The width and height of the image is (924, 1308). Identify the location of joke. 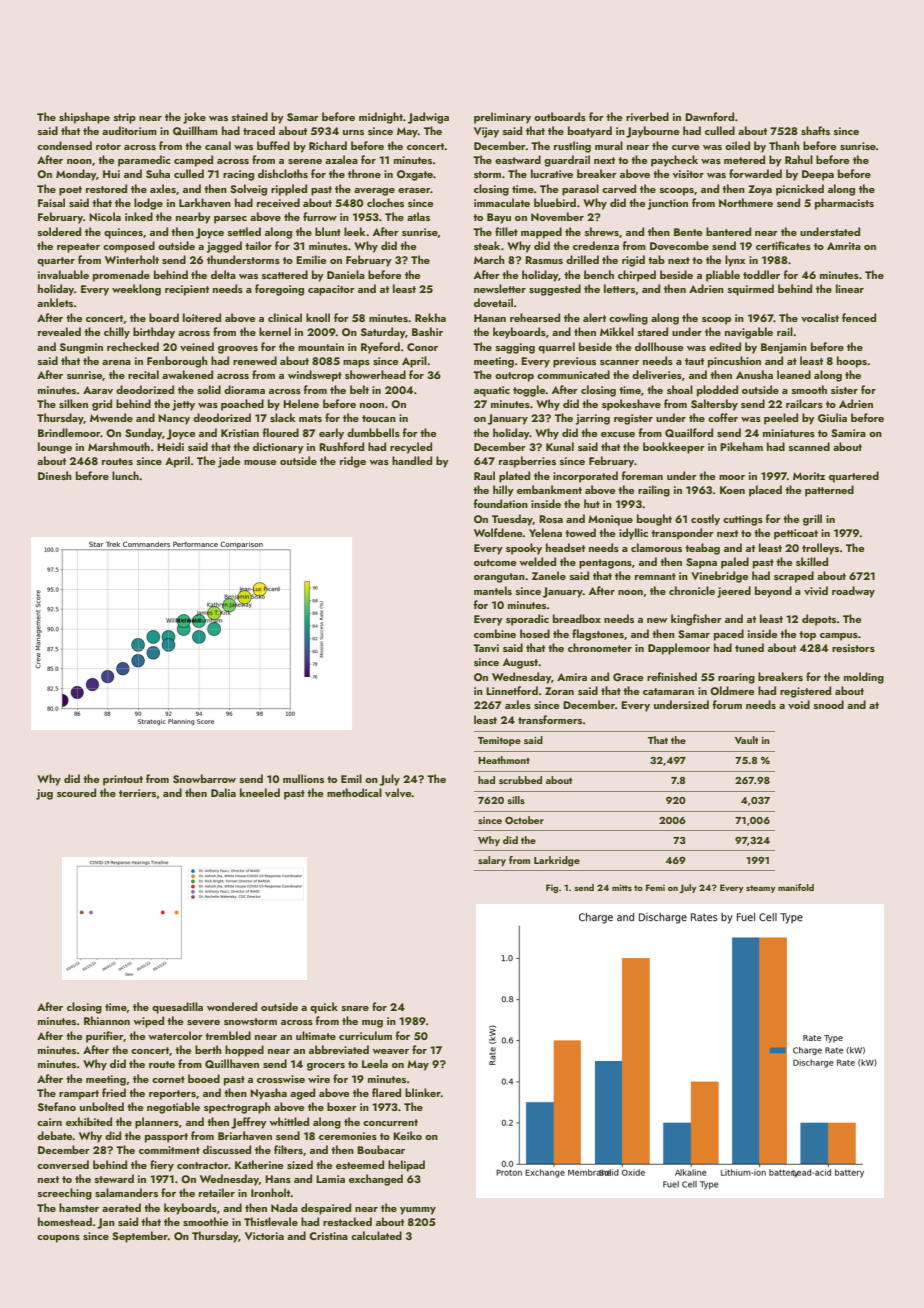
(194, 118).
